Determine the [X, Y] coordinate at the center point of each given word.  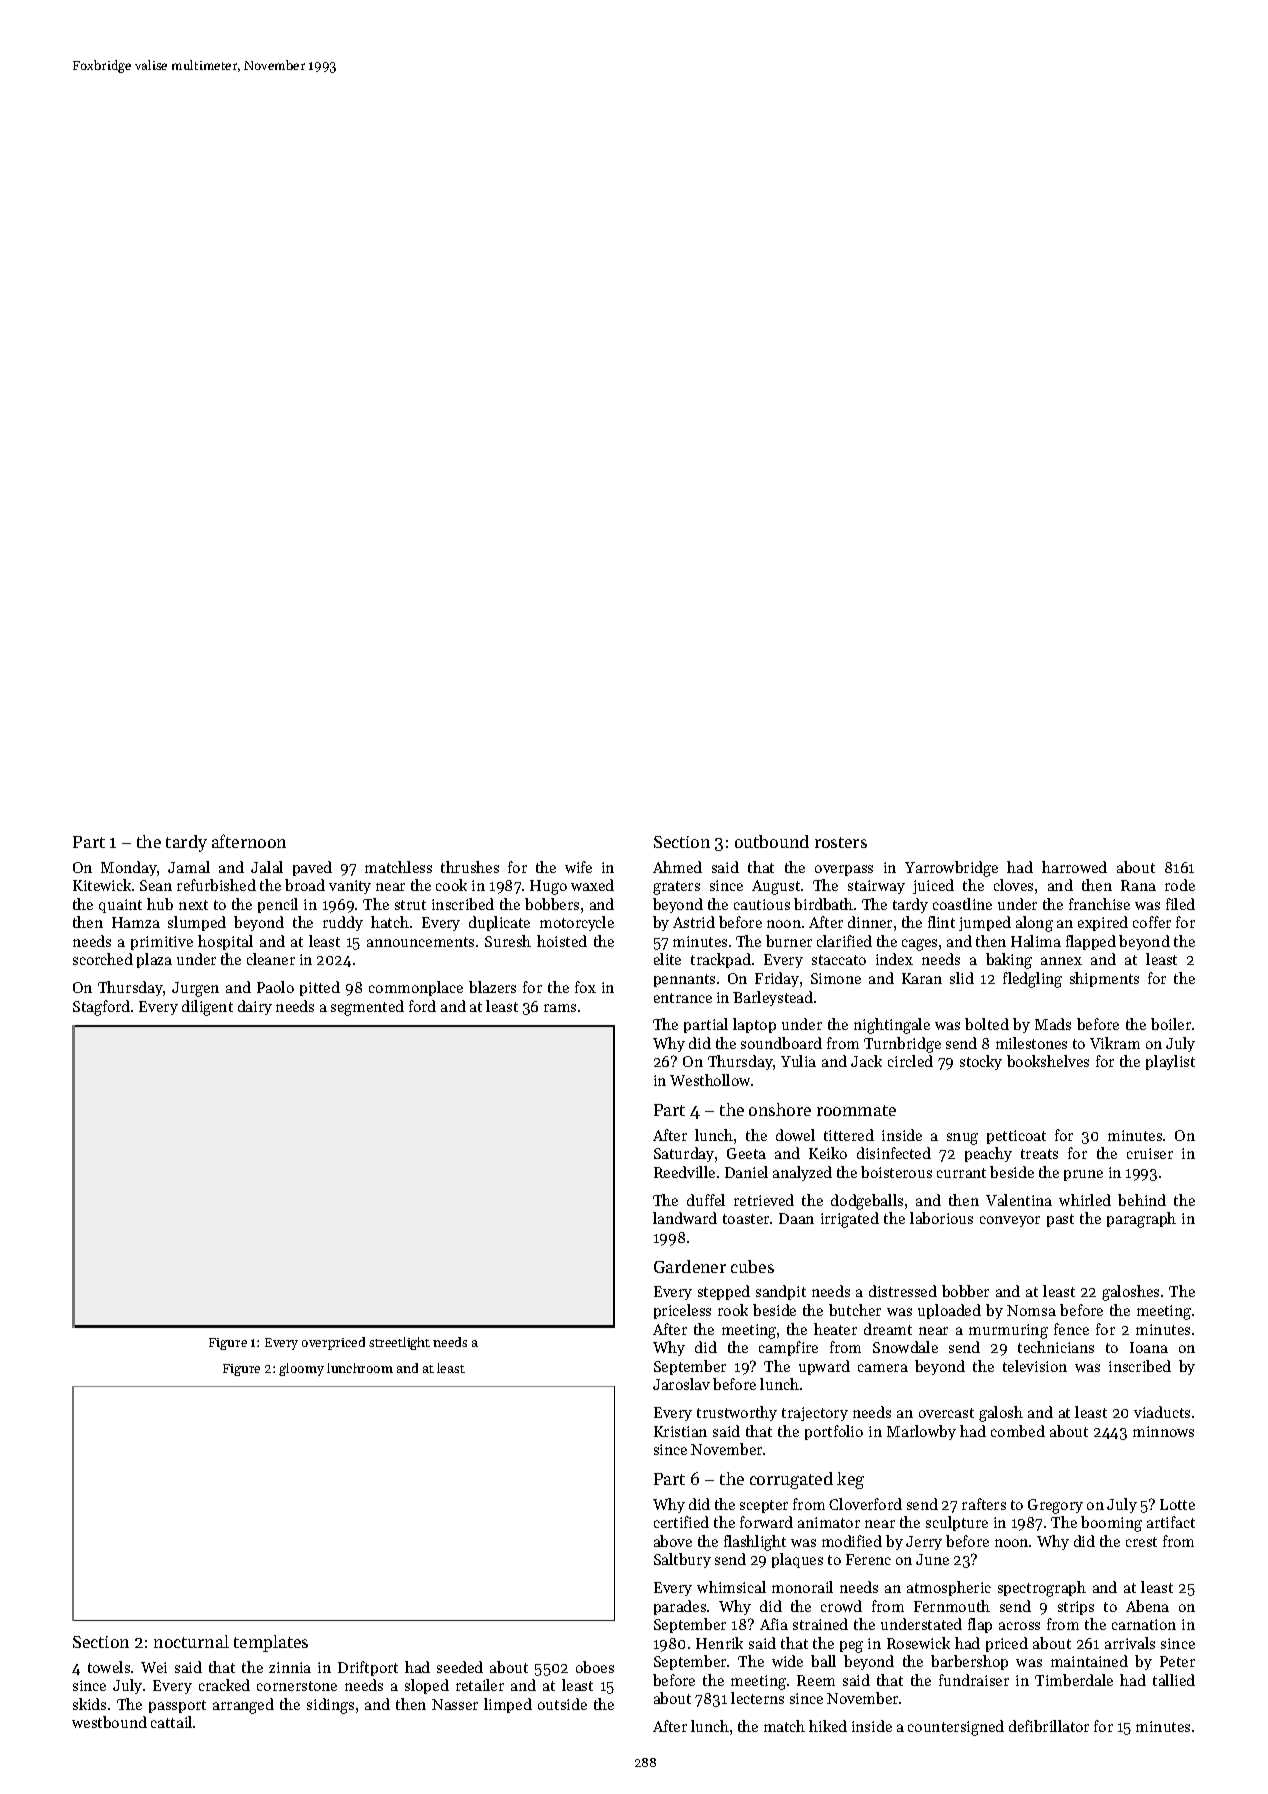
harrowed [1074, 867]
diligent [207, 1008]
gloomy [301, 1369]
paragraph [1141, 1220]
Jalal [267, 867]
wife [578, 867]
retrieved [764, 1200]
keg [850, 1480]
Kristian [680, 1431]
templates [271, 1643]
